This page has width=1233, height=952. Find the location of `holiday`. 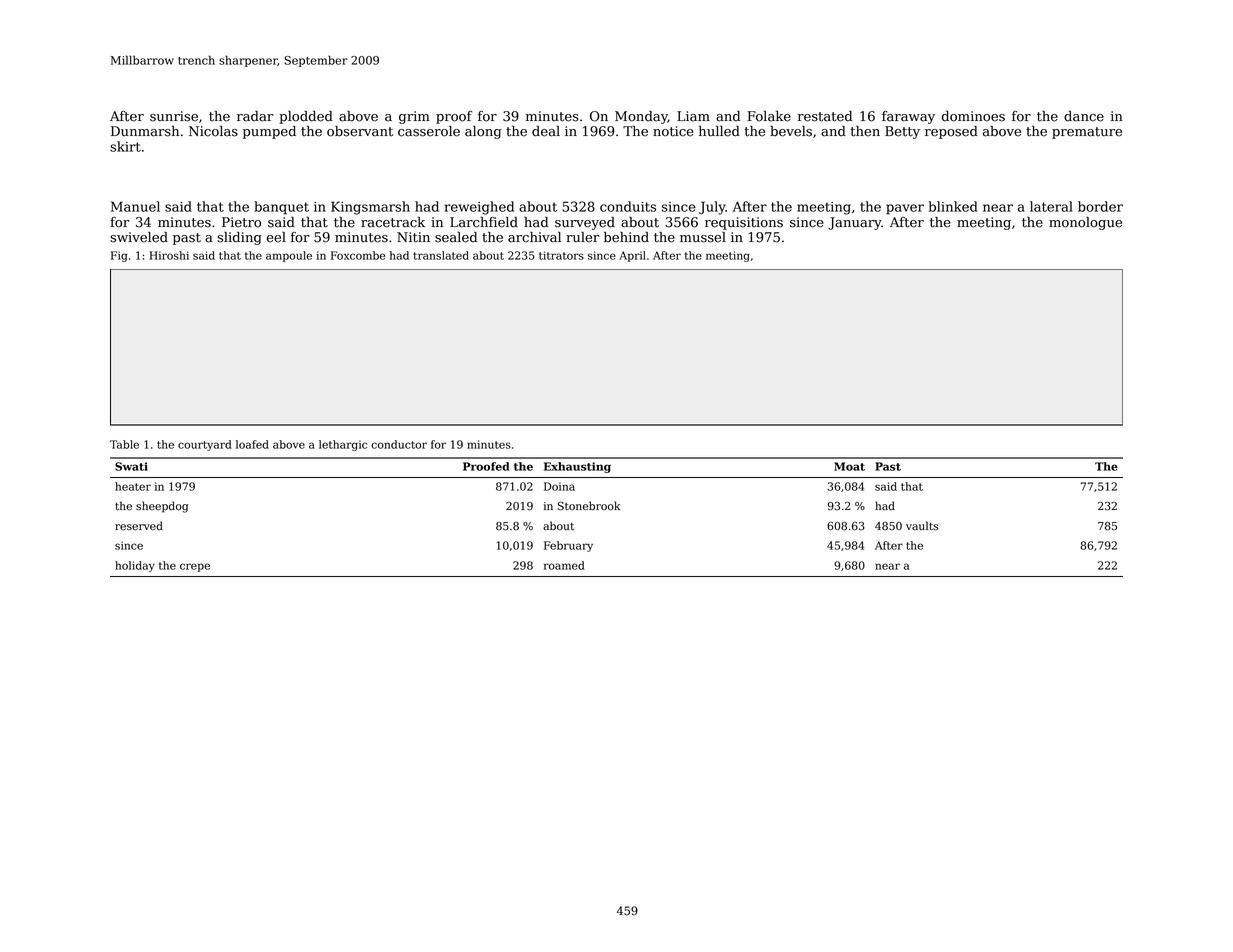

holiday is located at coordinates (135, 566).
